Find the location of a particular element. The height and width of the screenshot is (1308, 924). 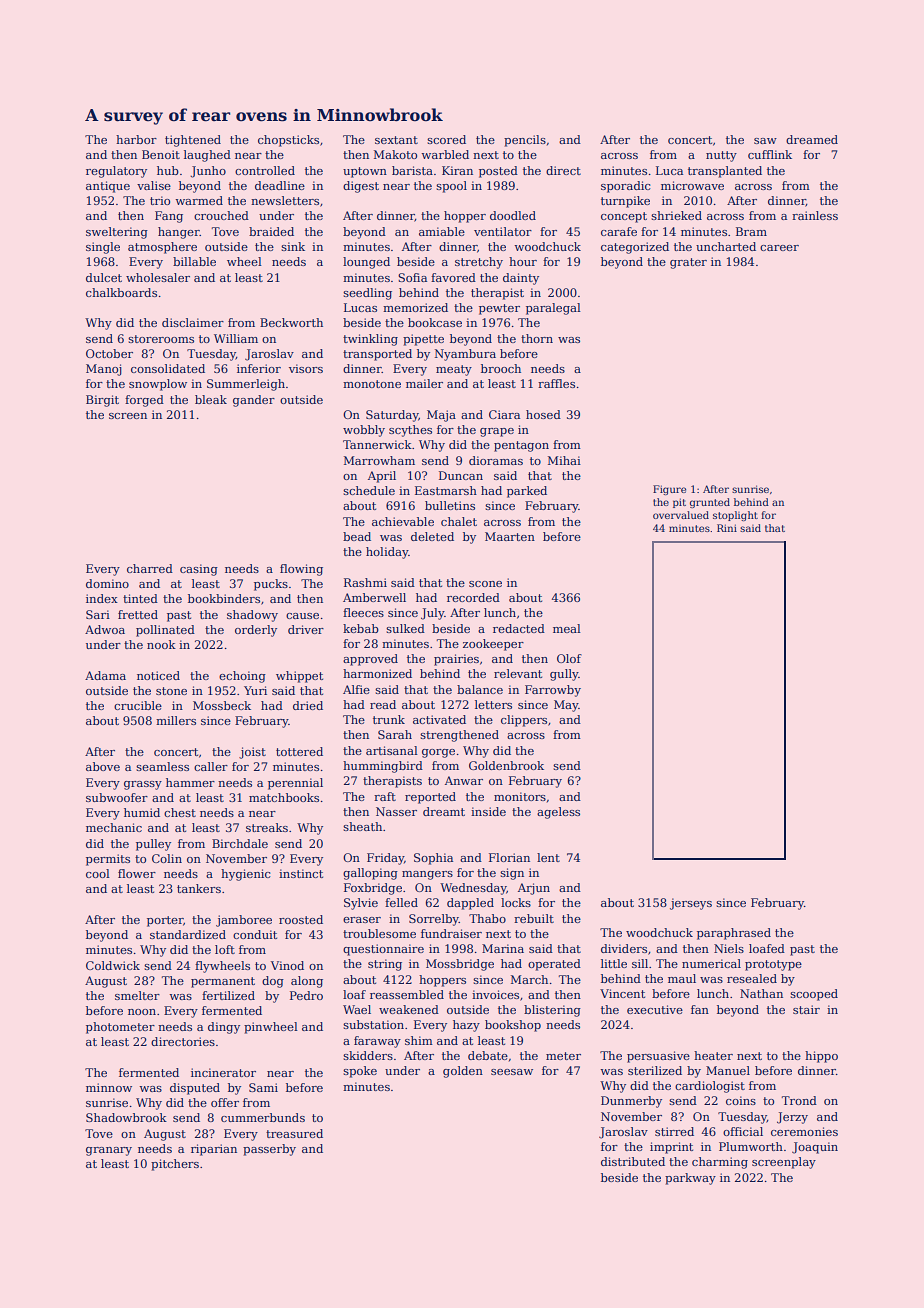

activated is located at coordinates (439, 719).
